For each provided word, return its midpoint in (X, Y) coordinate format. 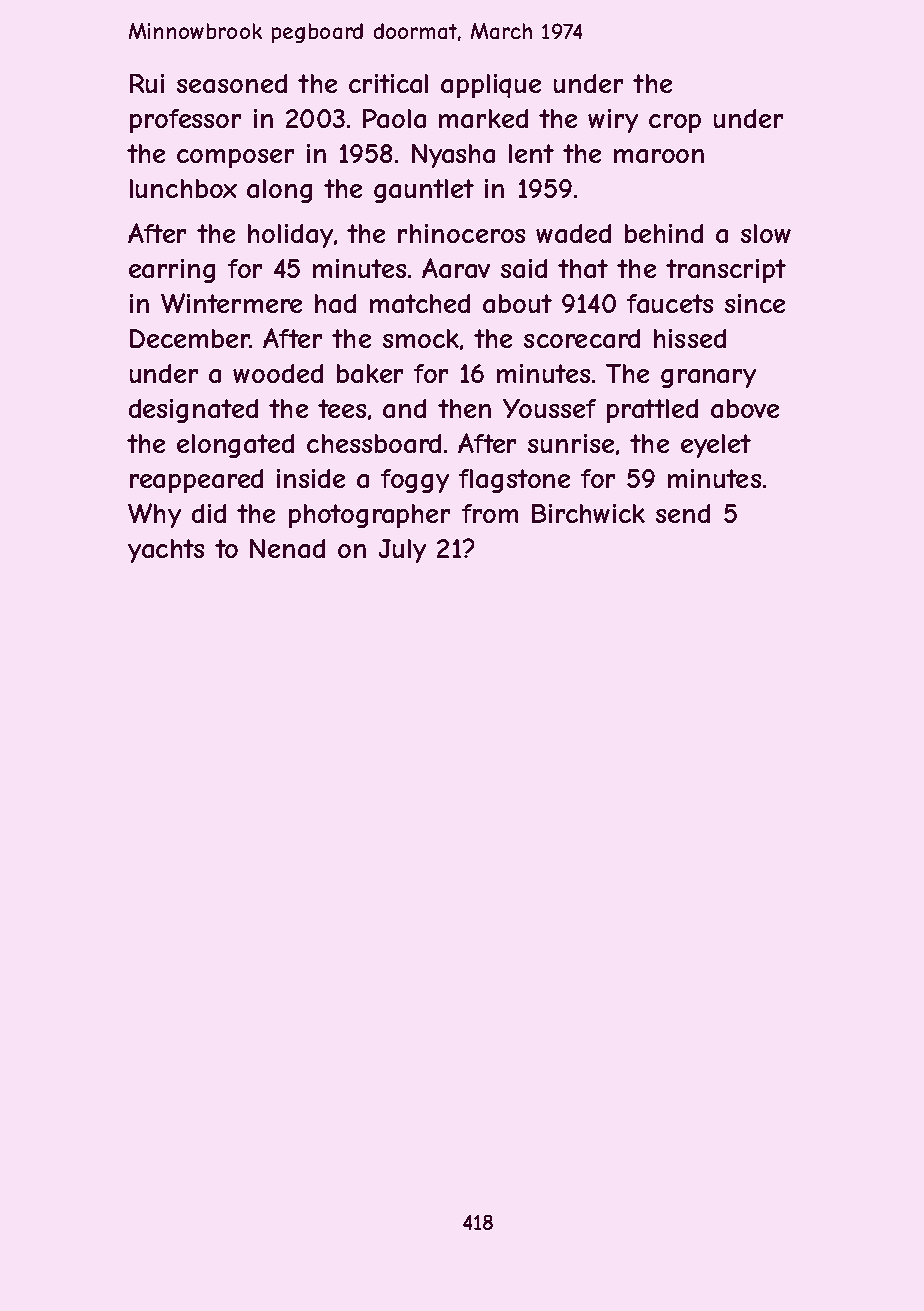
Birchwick (588, 513)
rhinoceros (461, 233)
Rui (147, 83)
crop (675, 123)
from (490, 513)
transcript (726, 271)
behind (664, 233)
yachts (166, 551)
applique (491, 86)
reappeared (196, 481)
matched (420, 303)
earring (172, 271)
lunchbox (183, 188)
